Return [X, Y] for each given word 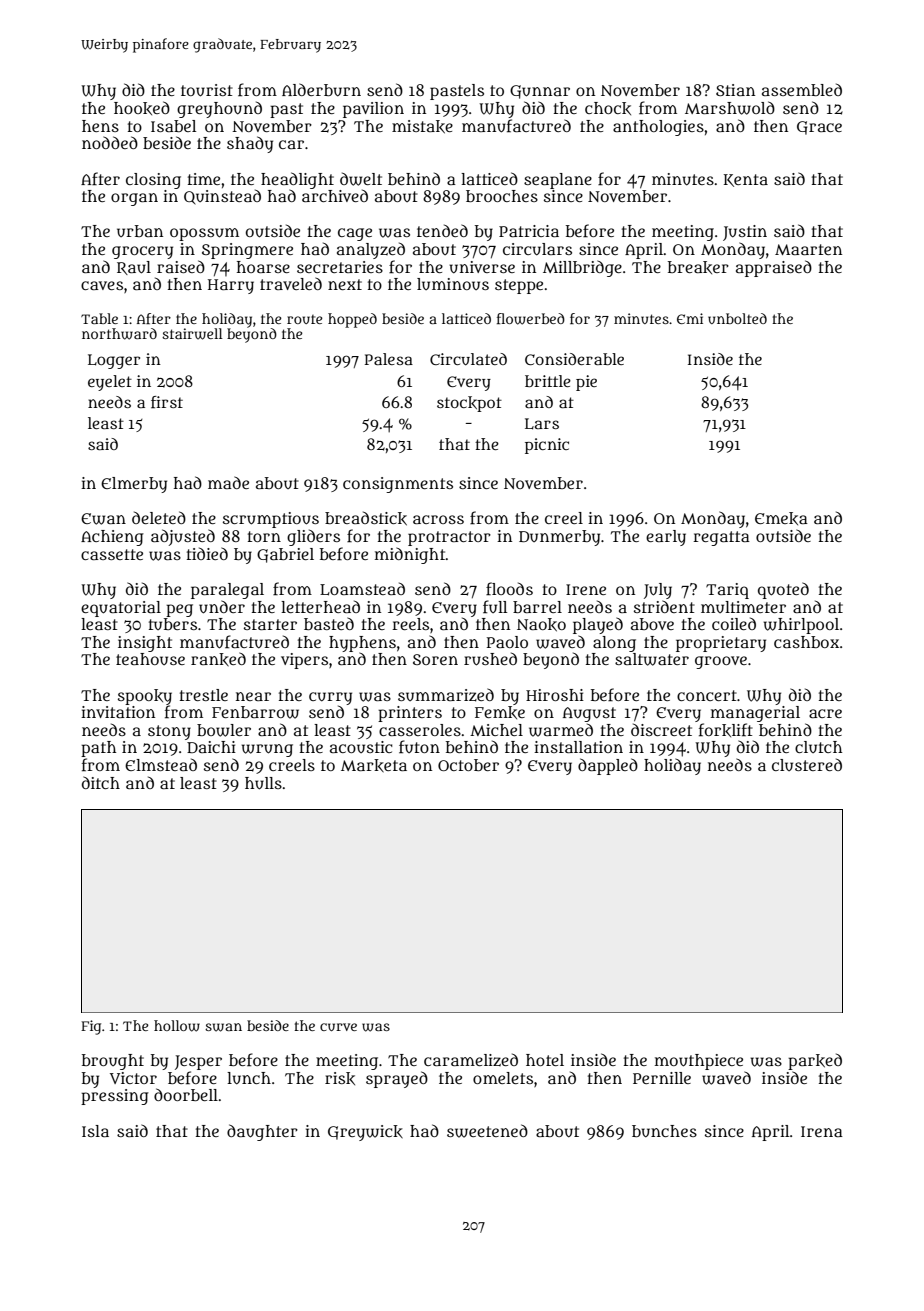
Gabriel [285, 555]
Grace [819, 128]
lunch [249, 1078]
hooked [142, 108]
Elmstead [161, 764]
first [167, 402]
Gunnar [540, 92]
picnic [547, 446]
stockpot [469, 404]
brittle [548, 381]
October [468, 765]
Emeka [781, 518]
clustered [807, 764]
